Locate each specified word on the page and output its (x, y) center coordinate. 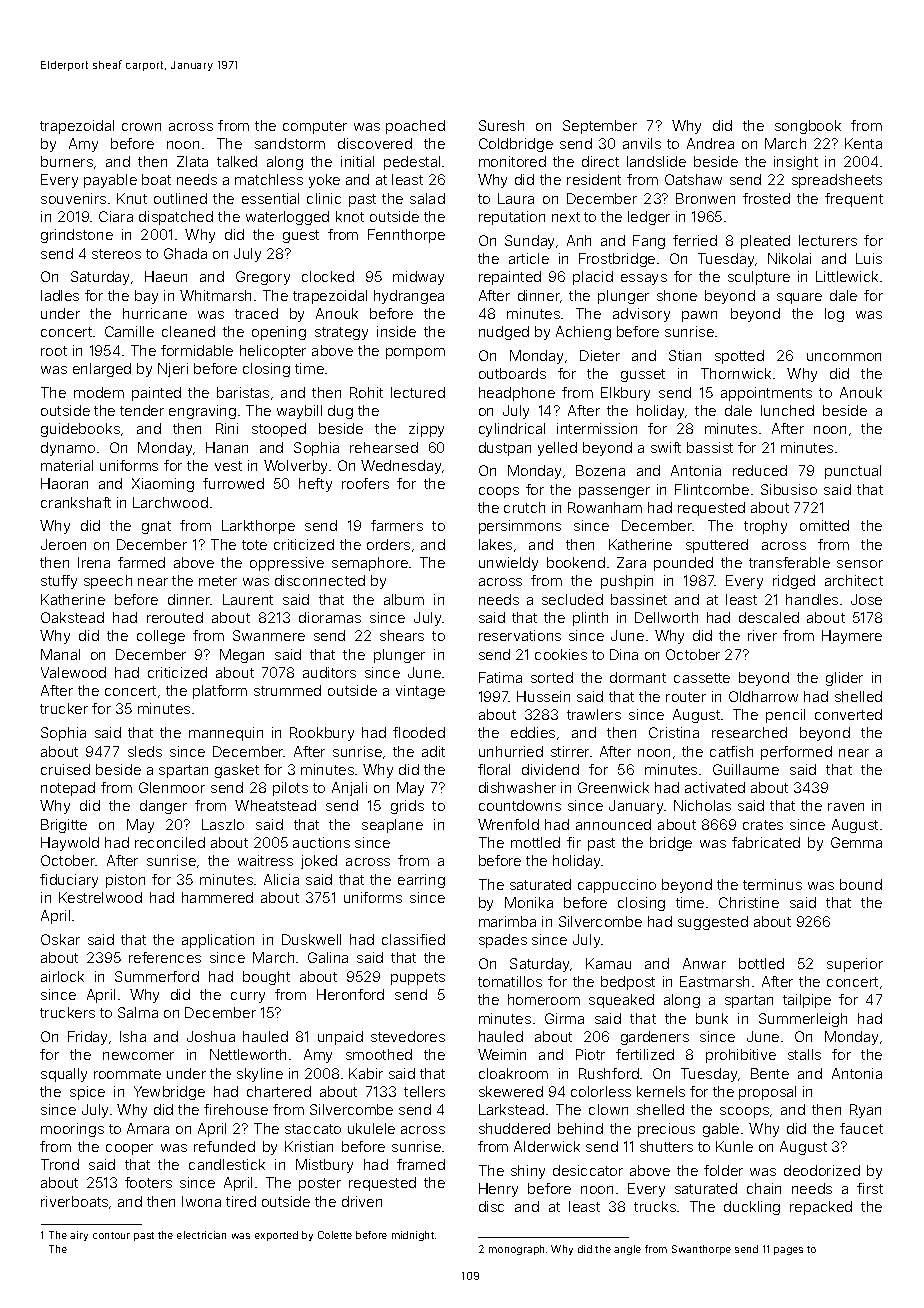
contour (111, 1235)
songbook (808, 127)
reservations (520, 635)
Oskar (60, 939)
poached (415, 127)
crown (141, 127)
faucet (861, 1128)
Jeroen (63, 544)
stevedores (408, 1036)
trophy (765, 527)
